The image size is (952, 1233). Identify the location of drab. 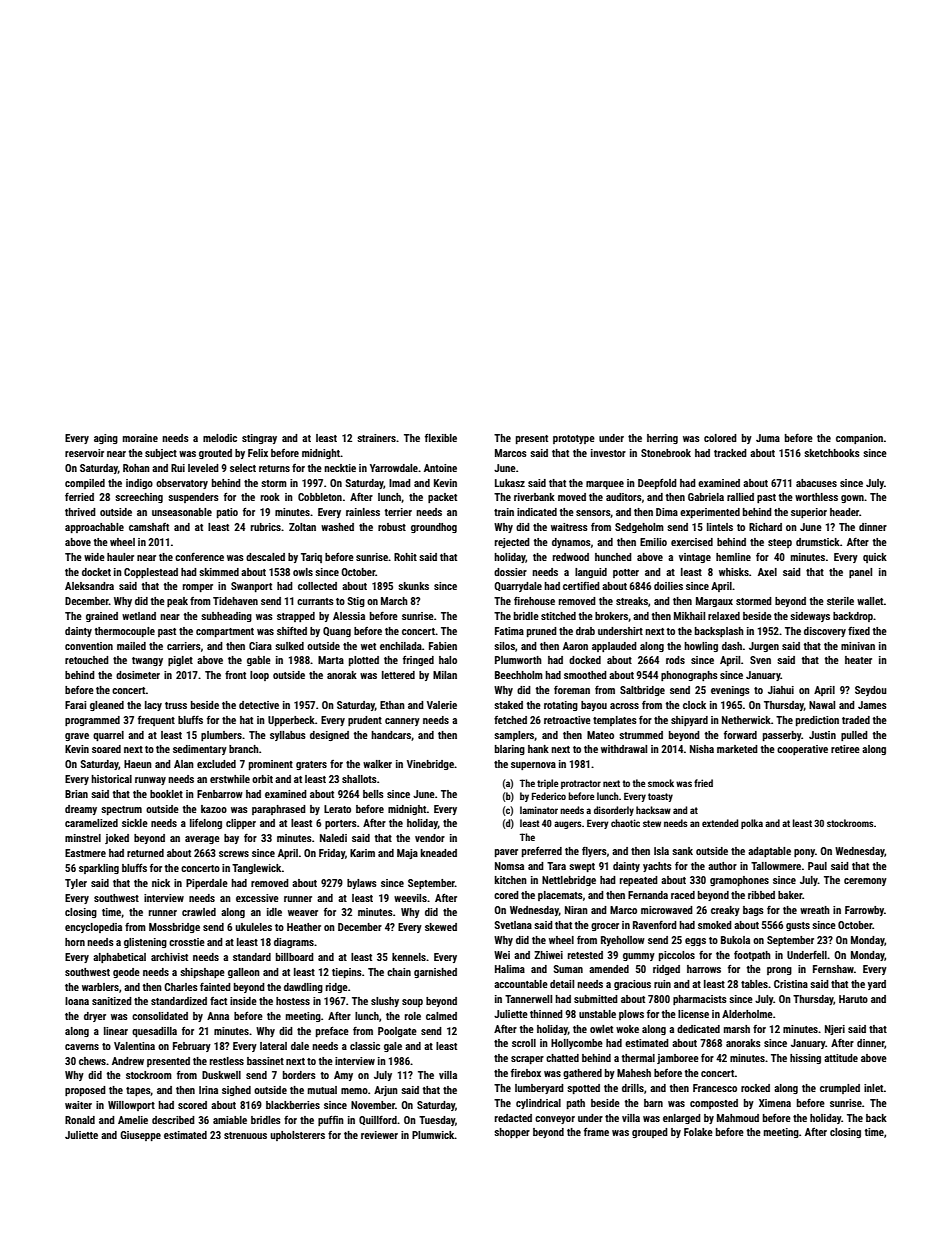
(585, 631).
